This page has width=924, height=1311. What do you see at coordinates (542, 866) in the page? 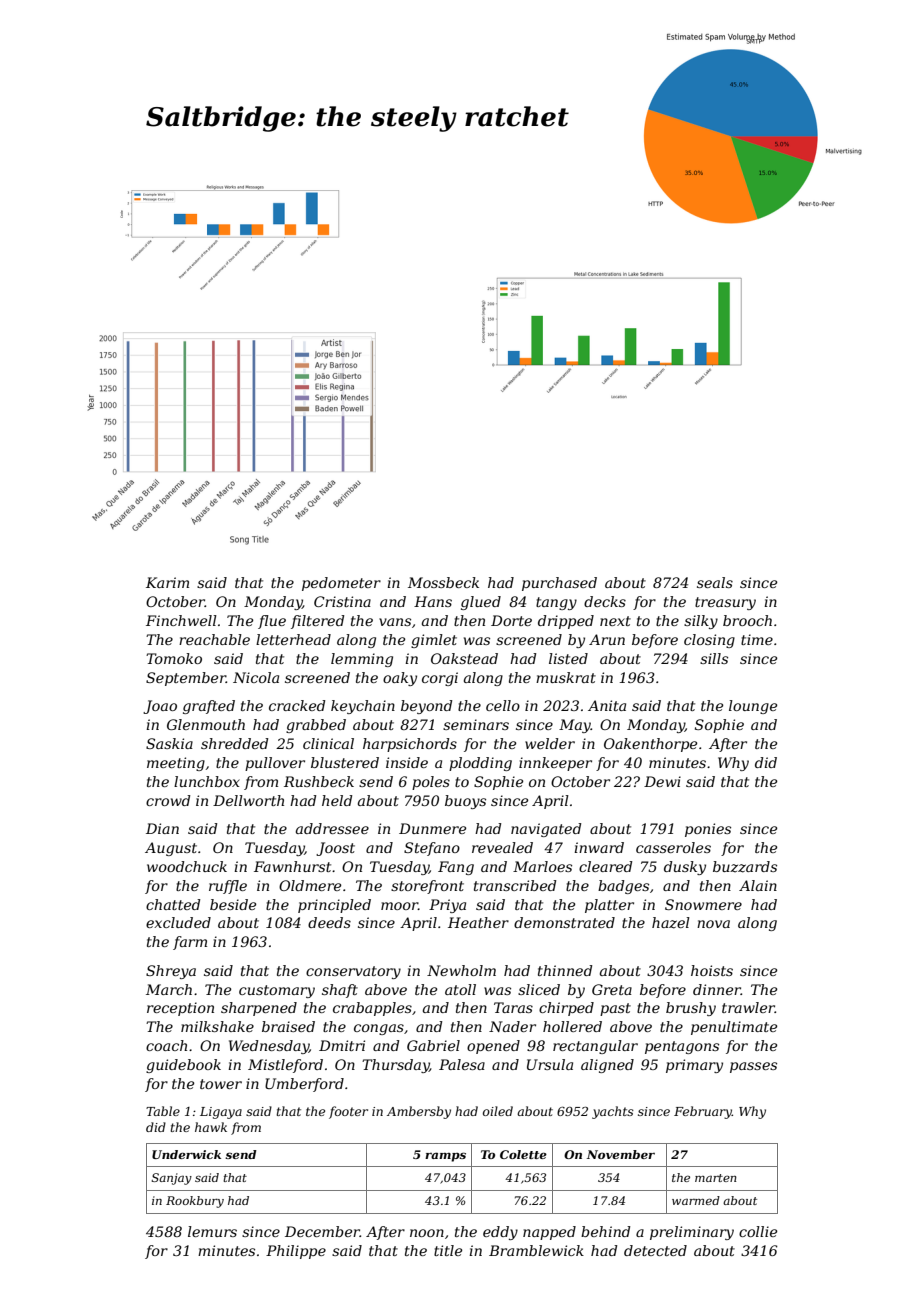
I see `Marloes` at bounding box center [542, 866].
